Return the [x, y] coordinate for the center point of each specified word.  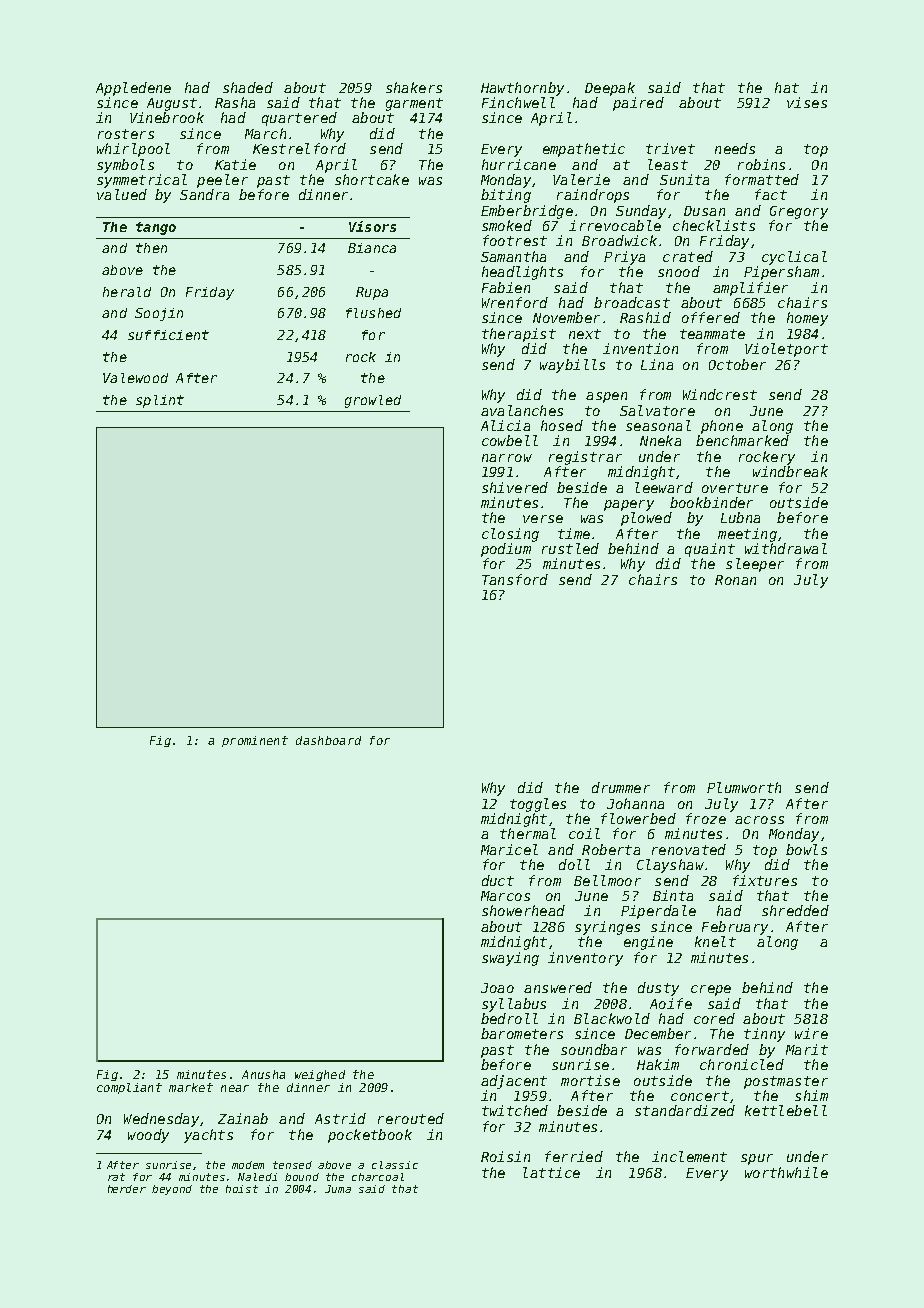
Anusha [263, 1074]
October [737, 364]
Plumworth [744, 787]
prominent [255, 741]
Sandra [204, 194]
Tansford [515, 579]
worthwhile [786, 1172]
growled [373, 401]
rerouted [411, 1118]
